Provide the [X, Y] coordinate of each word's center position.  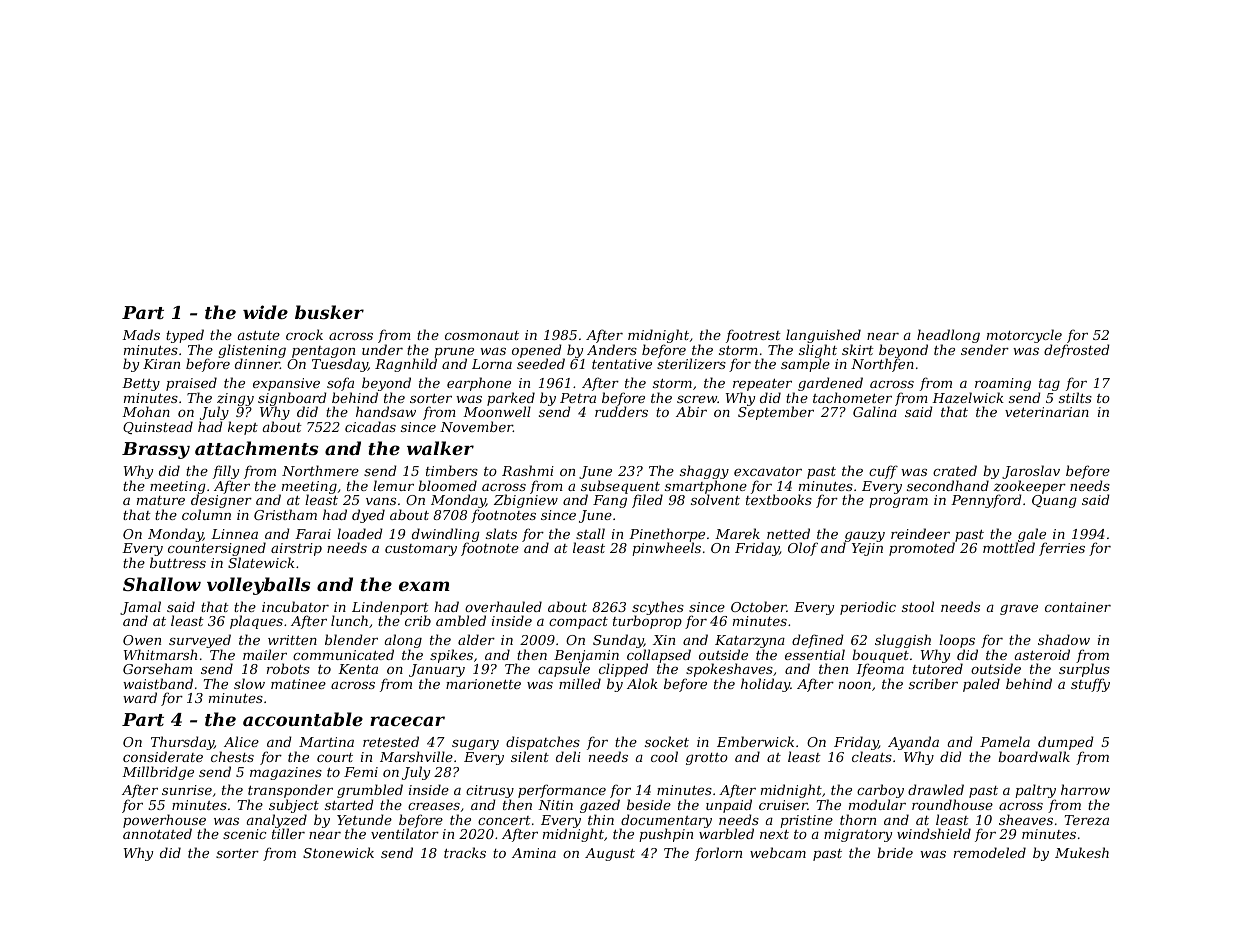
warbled [726, 834]
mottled [1009, 548]
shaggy [704, 472]
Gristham [285, 514]
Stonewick [338, 852]
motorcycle [1024, 336]
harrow [1085, 789]
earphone [479, 384]
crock [304, 334]
